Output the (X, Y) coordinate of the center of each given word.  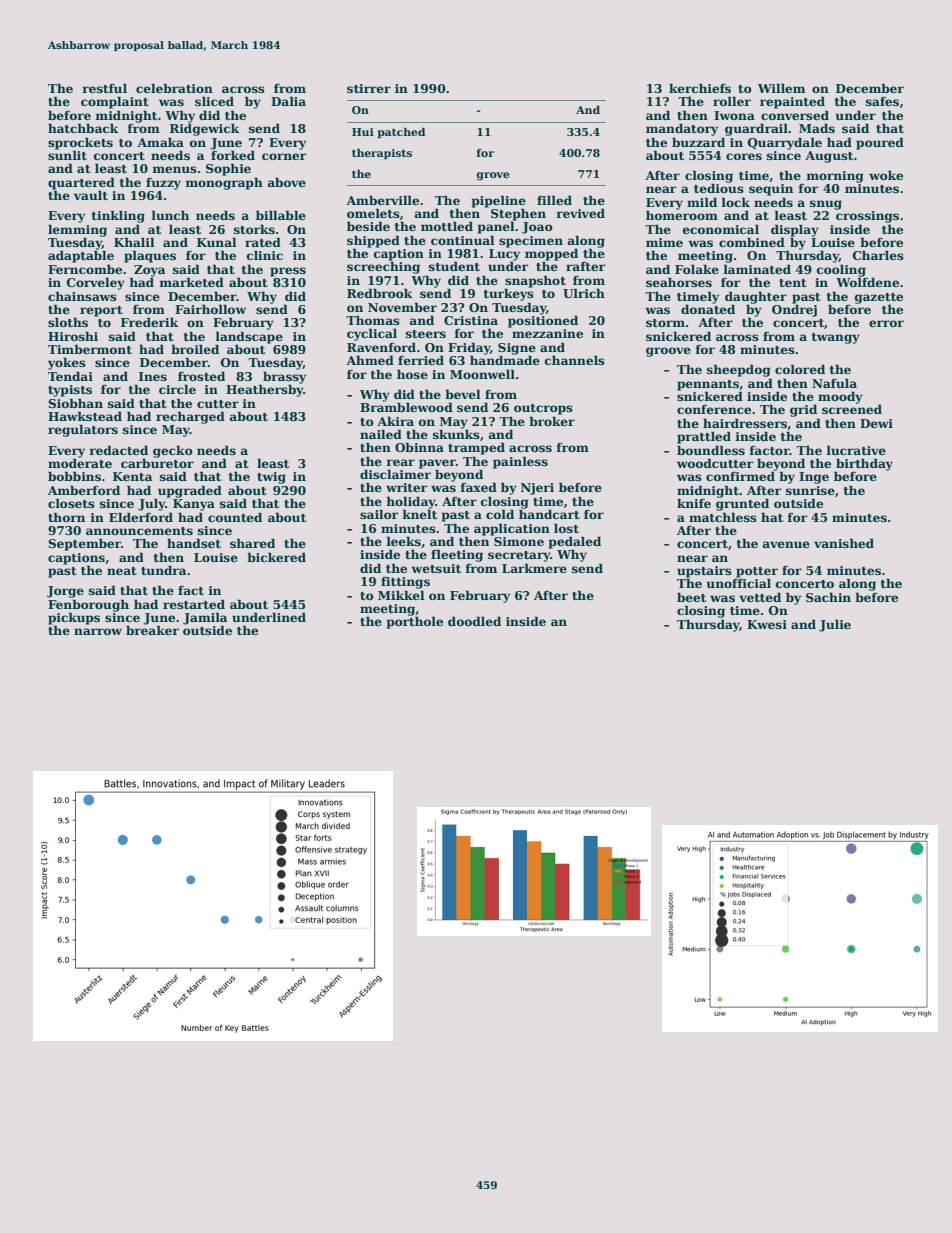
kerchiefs (700, 88)
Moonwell (482, 374)
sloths (68, 322)
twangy (836, 338)
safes (882, 101)
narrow (98, 631)
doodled (474, 621)
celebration (174, 88)
